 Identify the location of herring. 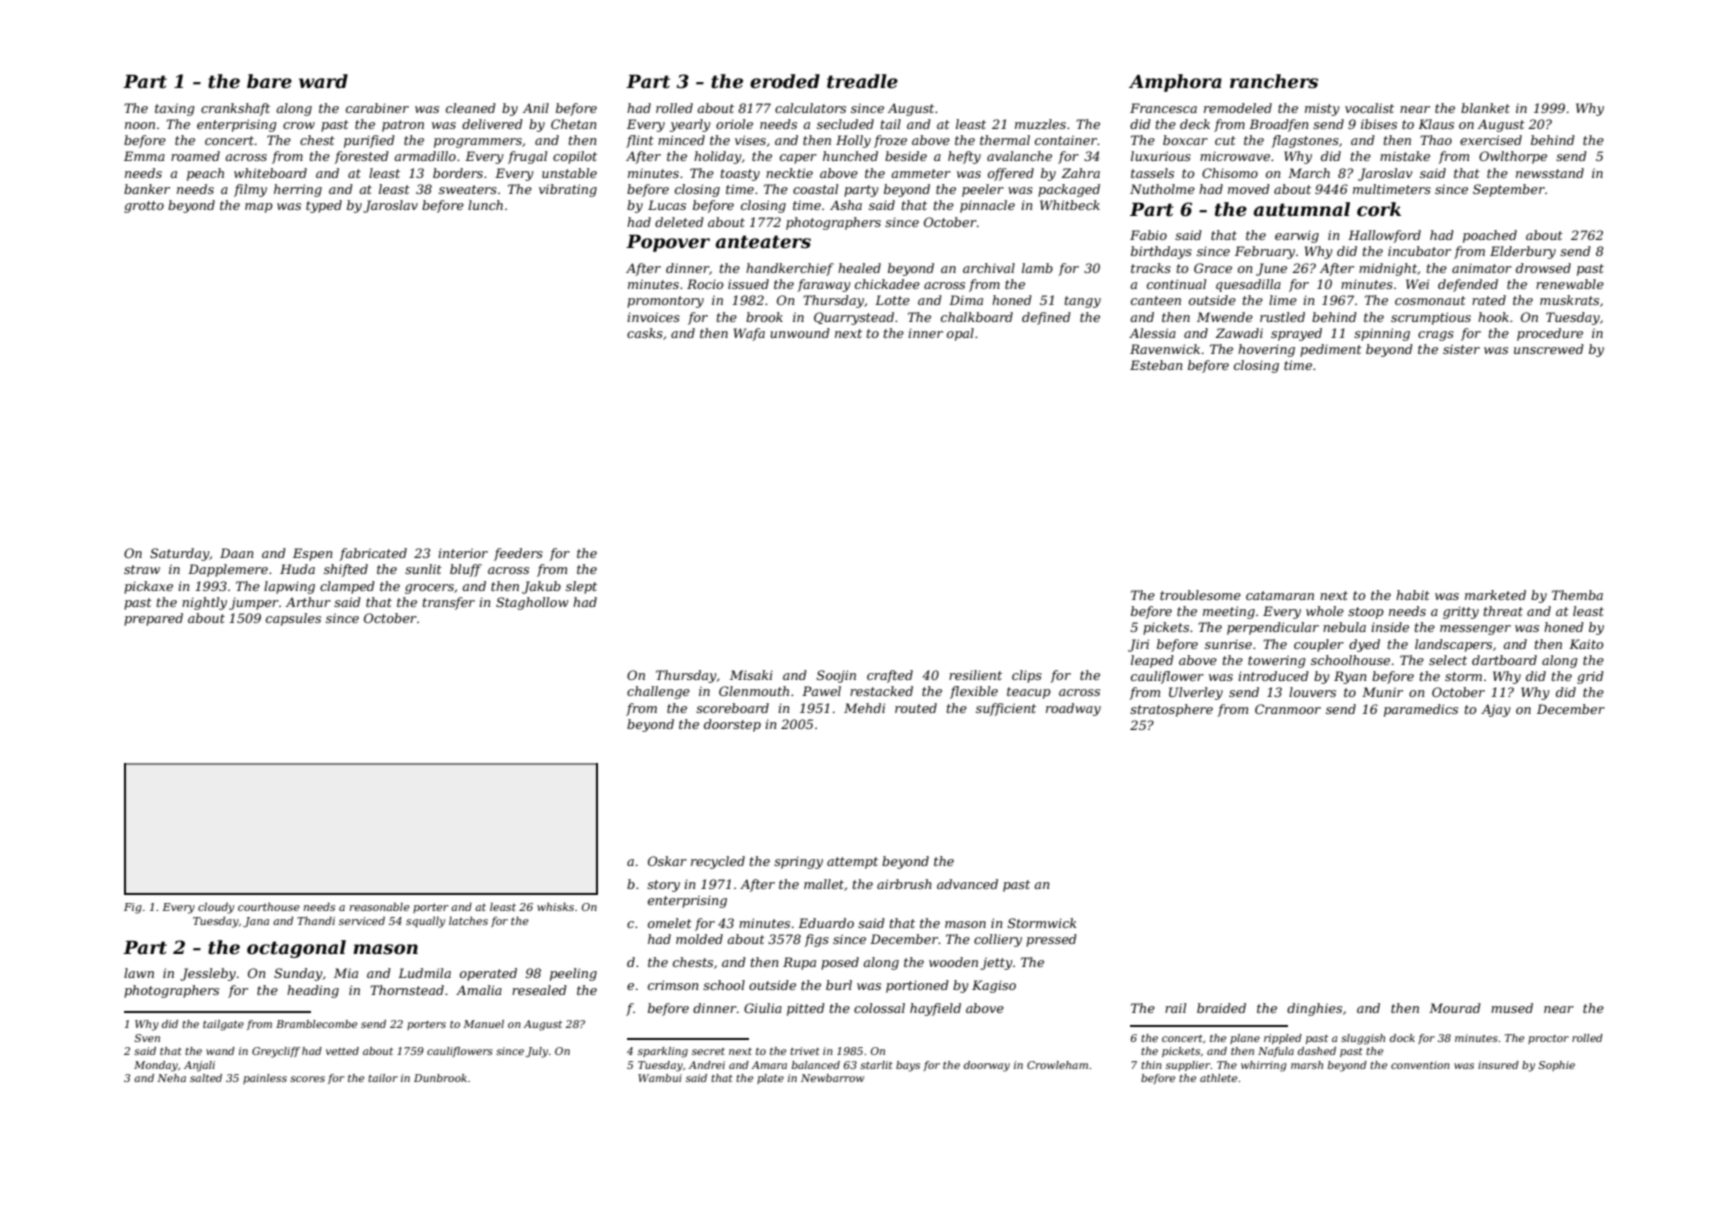
(298, 190).
